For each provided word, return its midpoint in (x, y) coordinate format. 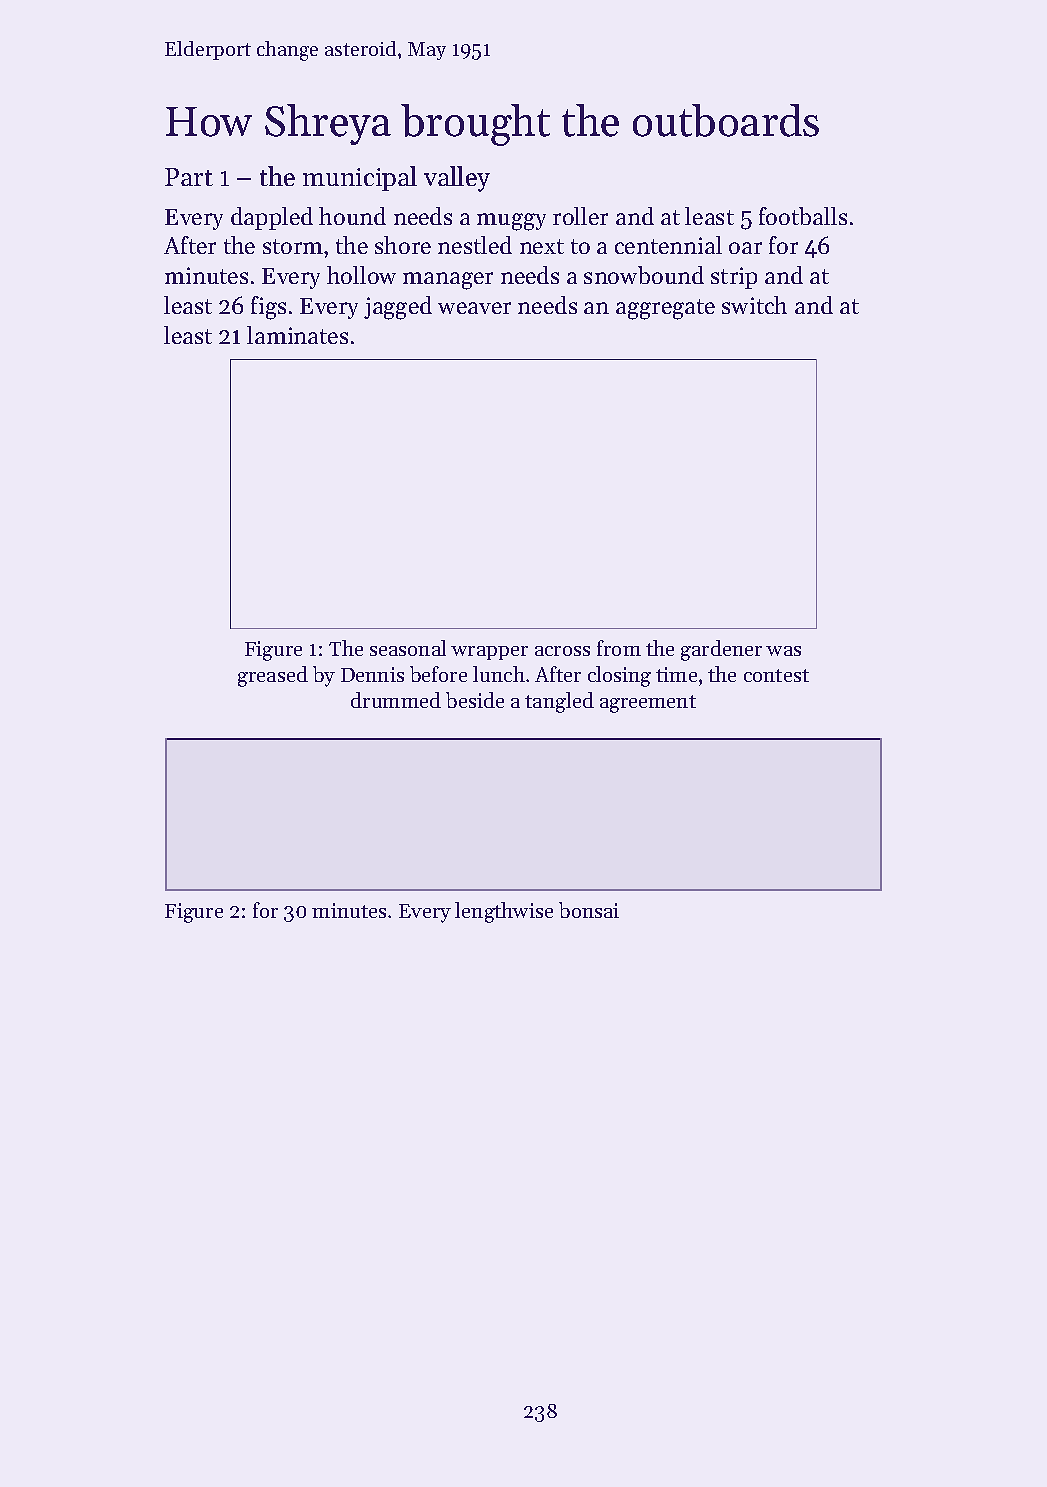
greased (273, 676)
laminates (297, 335)
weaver (474, 308)
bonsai (589, 910)
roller (580, 216)
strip (734, 278)
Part (189, 177)
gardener (721, 650)
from (619, 648)
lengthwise (504, 912)
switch (754, 305)
